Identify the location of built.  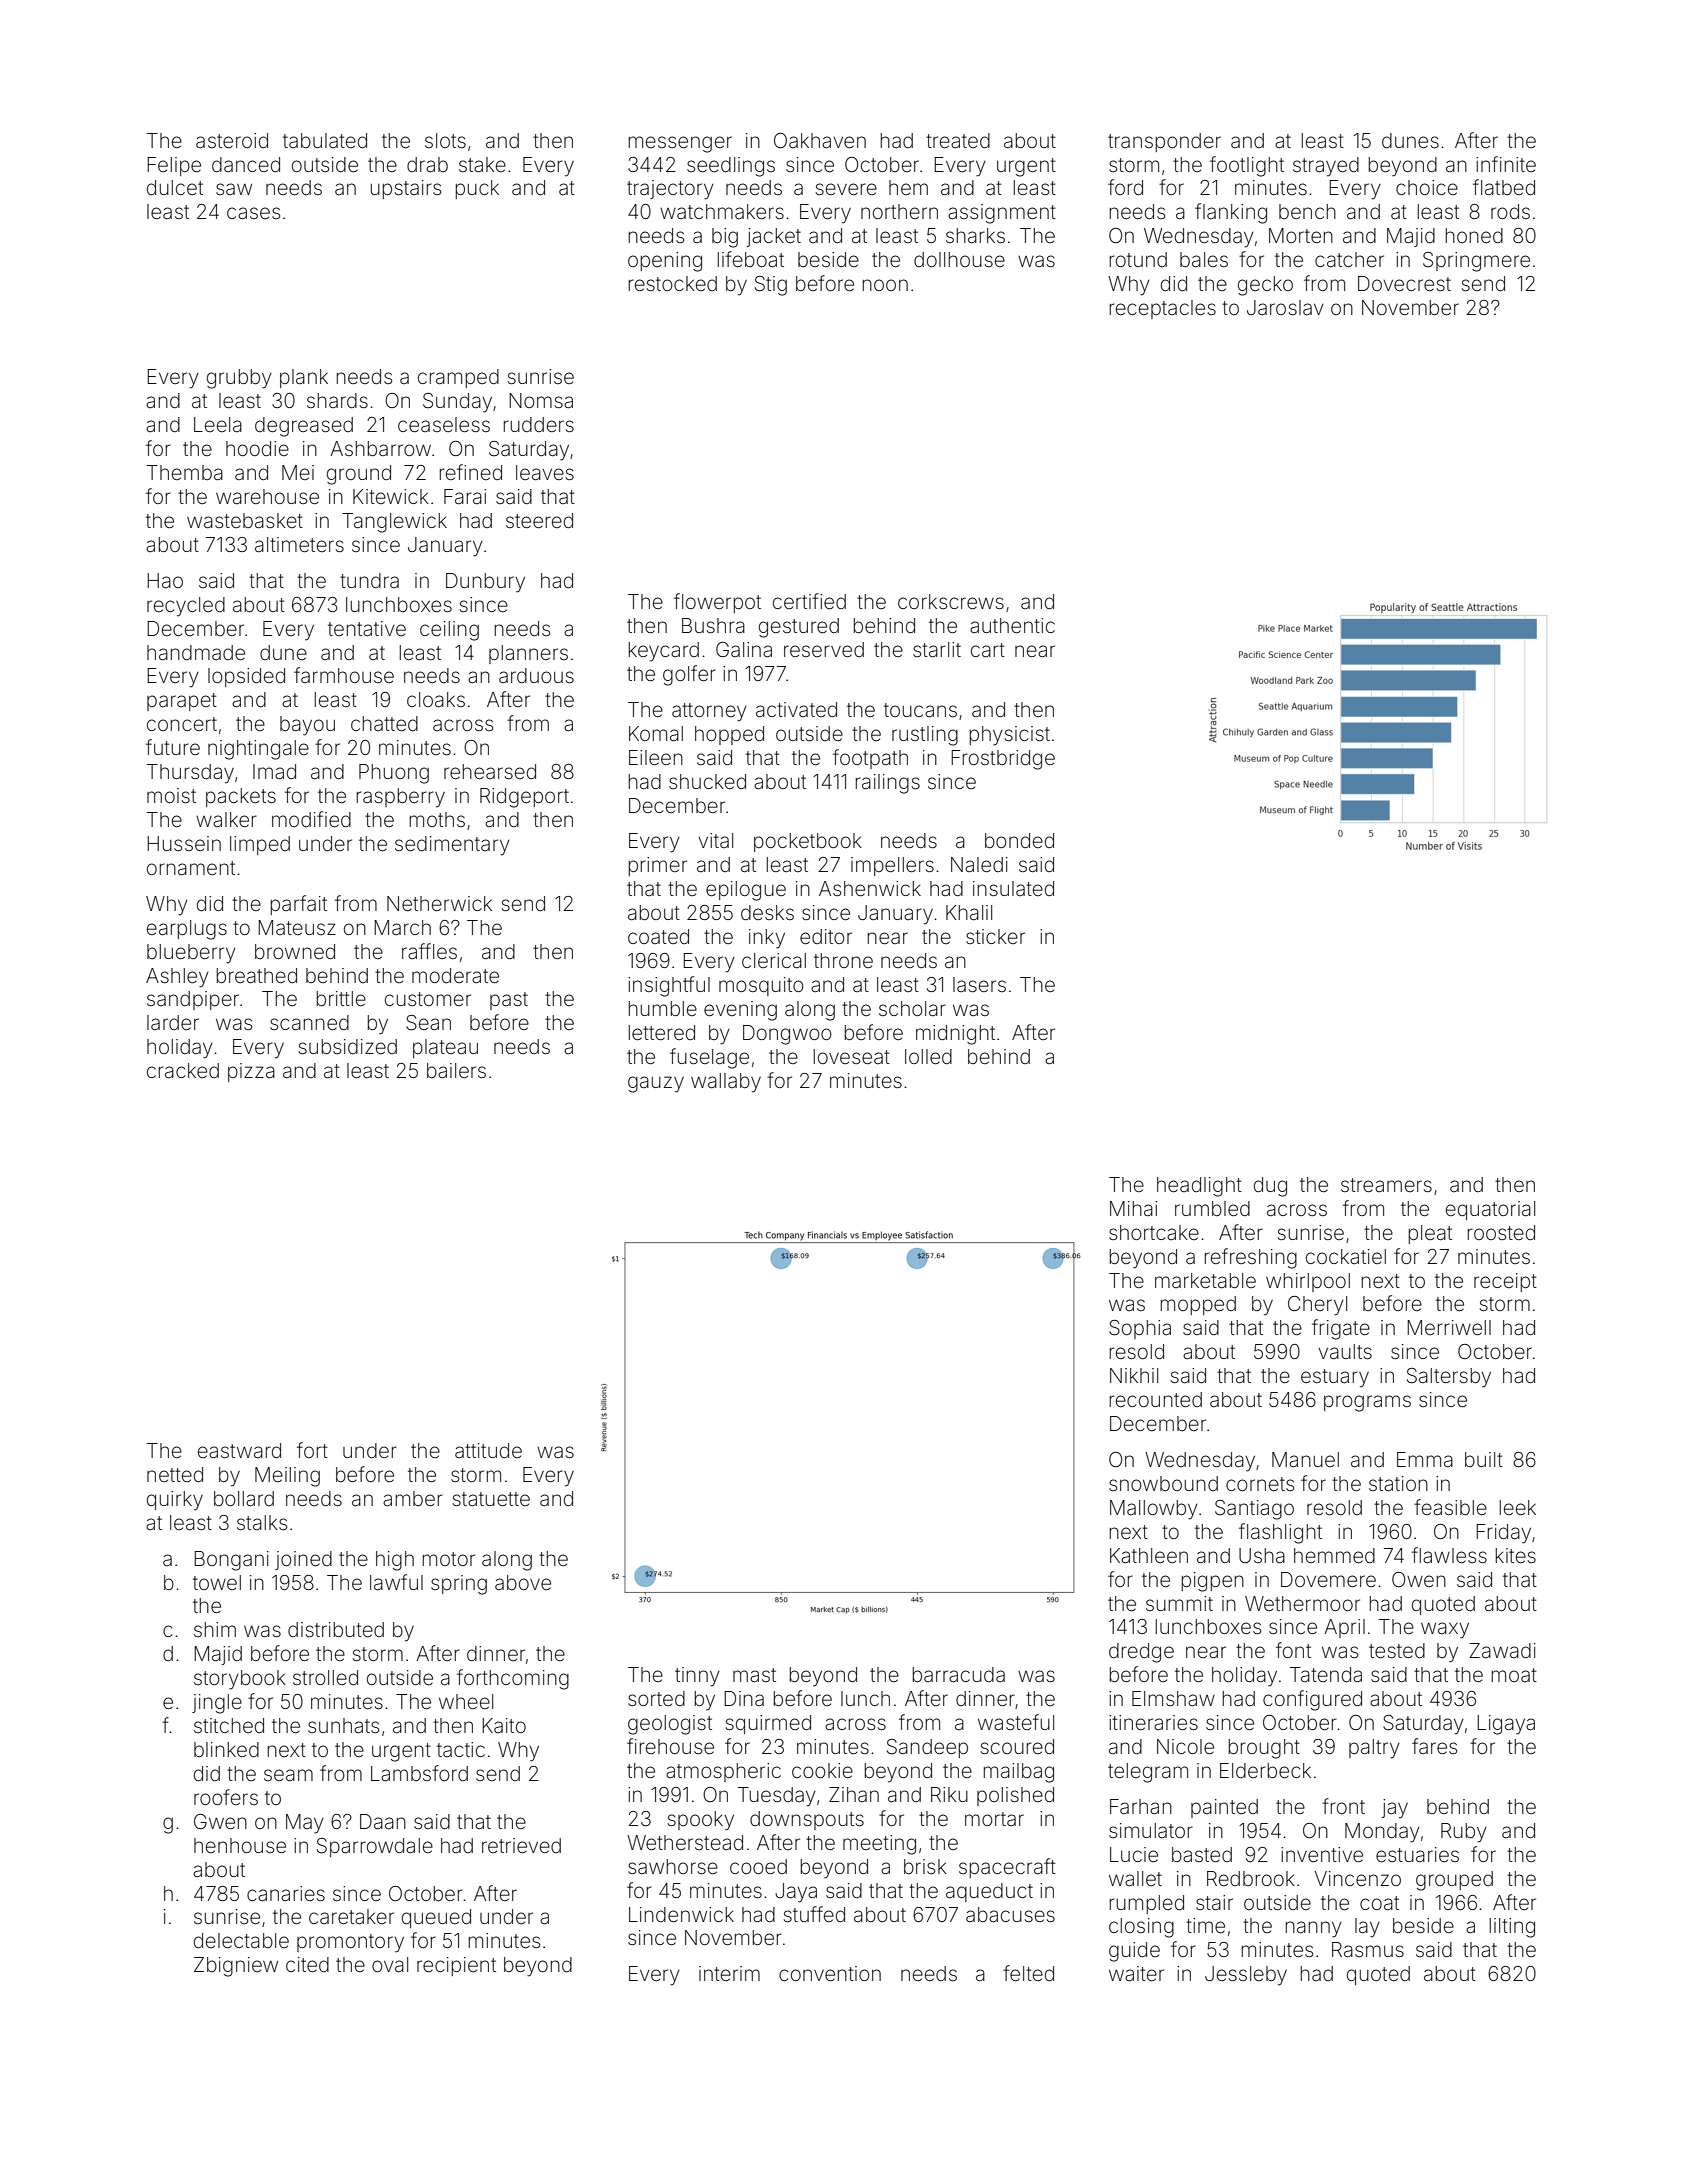
(1484, 1459).
